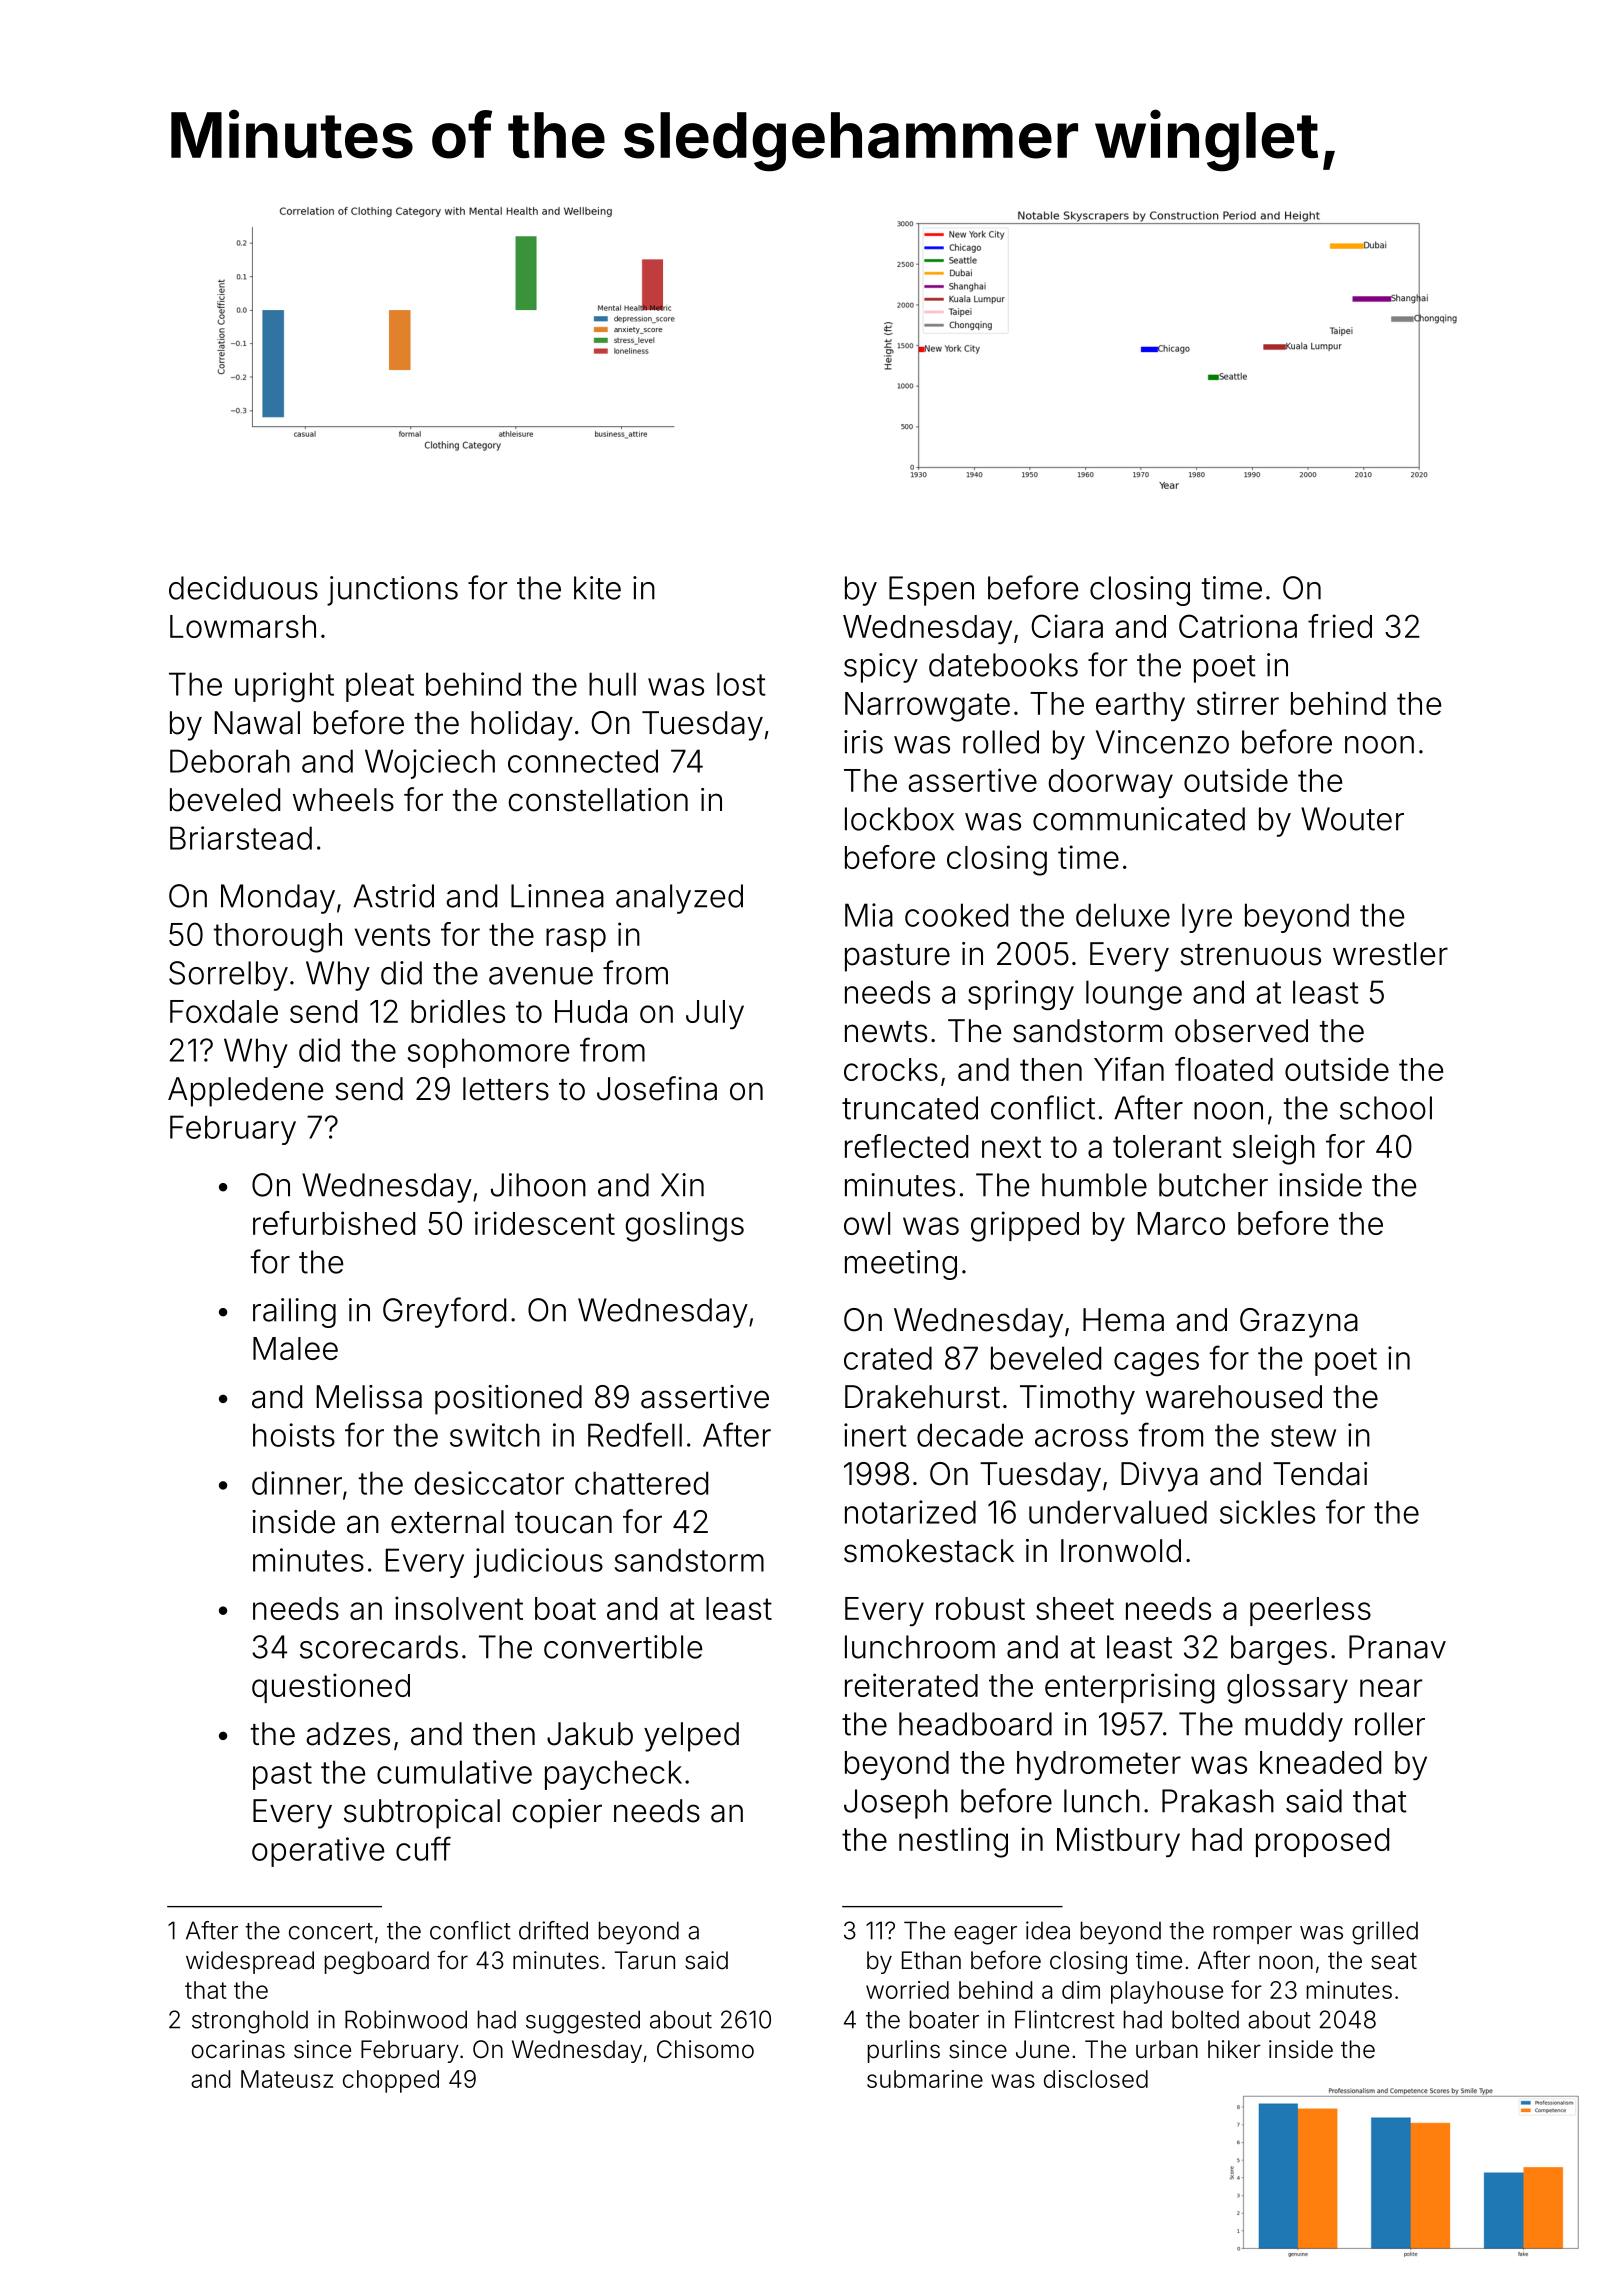 The width and height of the screenshot is (1620, 2292). Describe the element at coordinates (245, 1092) in the screenshot. I see `Appledene` at that location.
